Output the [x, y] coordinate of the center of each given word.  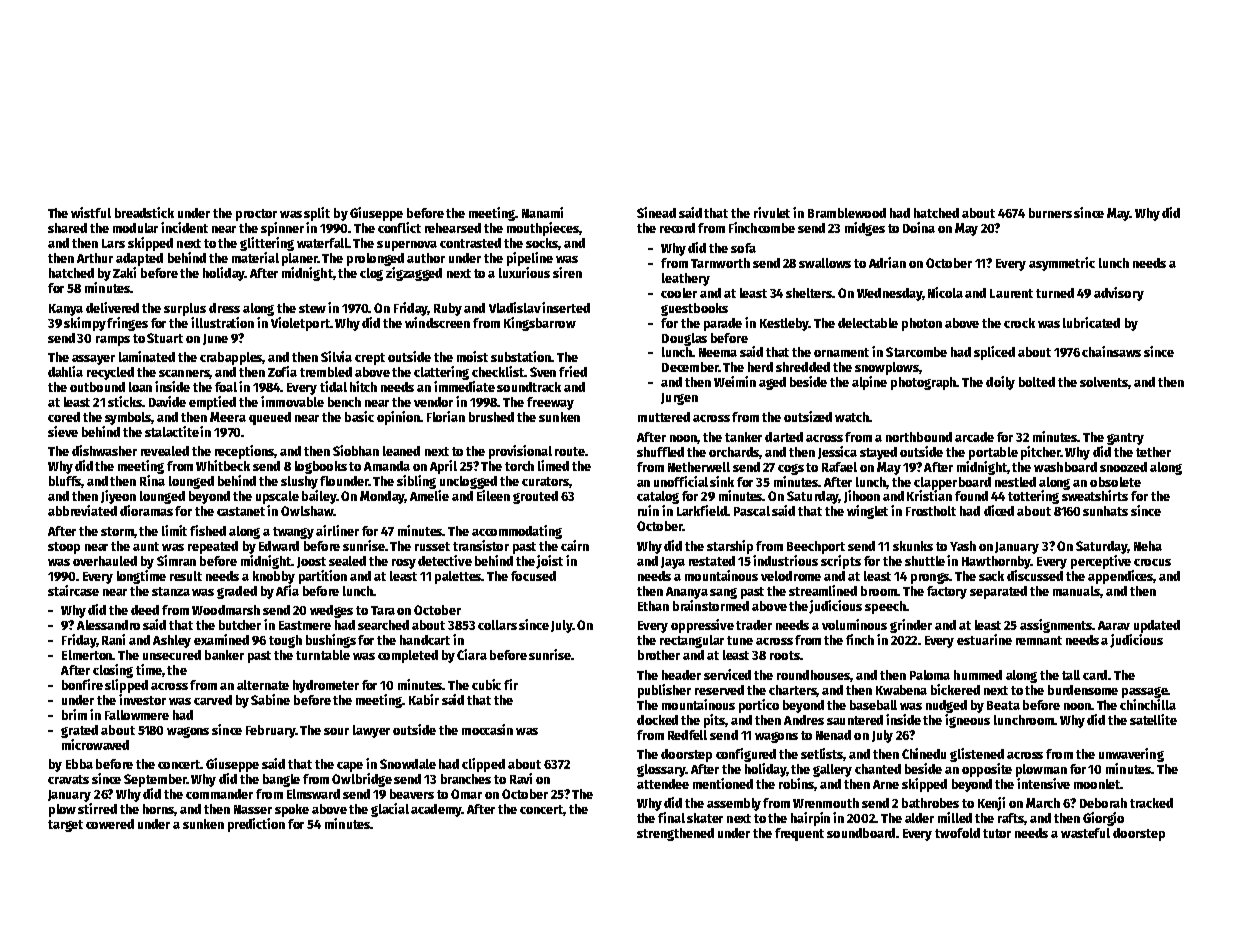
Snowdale [408, 764]
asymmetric [1062, 264]
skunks [913, 546]
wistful [91, 212]
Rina [152, 480]
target [65, 826]
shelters [809, 293]
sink [722, 481]
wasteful [1085, 833]
